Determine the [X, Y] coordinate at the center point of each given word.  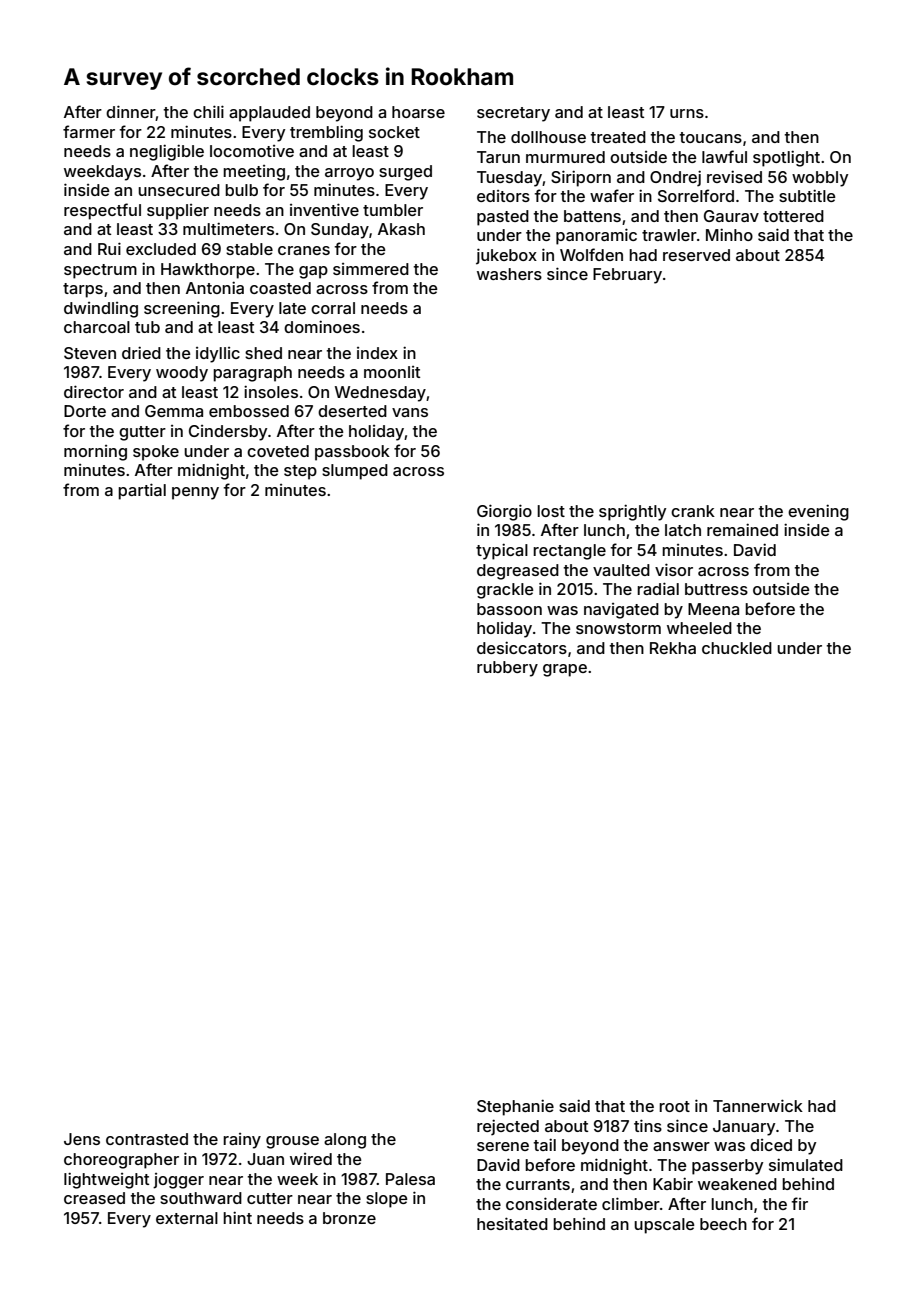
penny [195, 493]
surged [405, 173]
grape [565, 670]
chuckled [737, 648]
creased [94, 1198]
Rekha [673, 648]
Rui [109, 248]
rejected [508, 1127]
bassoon [509, 609]
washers [509, 274]
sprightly [632, 512]
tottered [793, 216]
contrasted [147, 1139]
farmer [89, 131]
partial [142, 491]
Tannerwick [758, 1105]
